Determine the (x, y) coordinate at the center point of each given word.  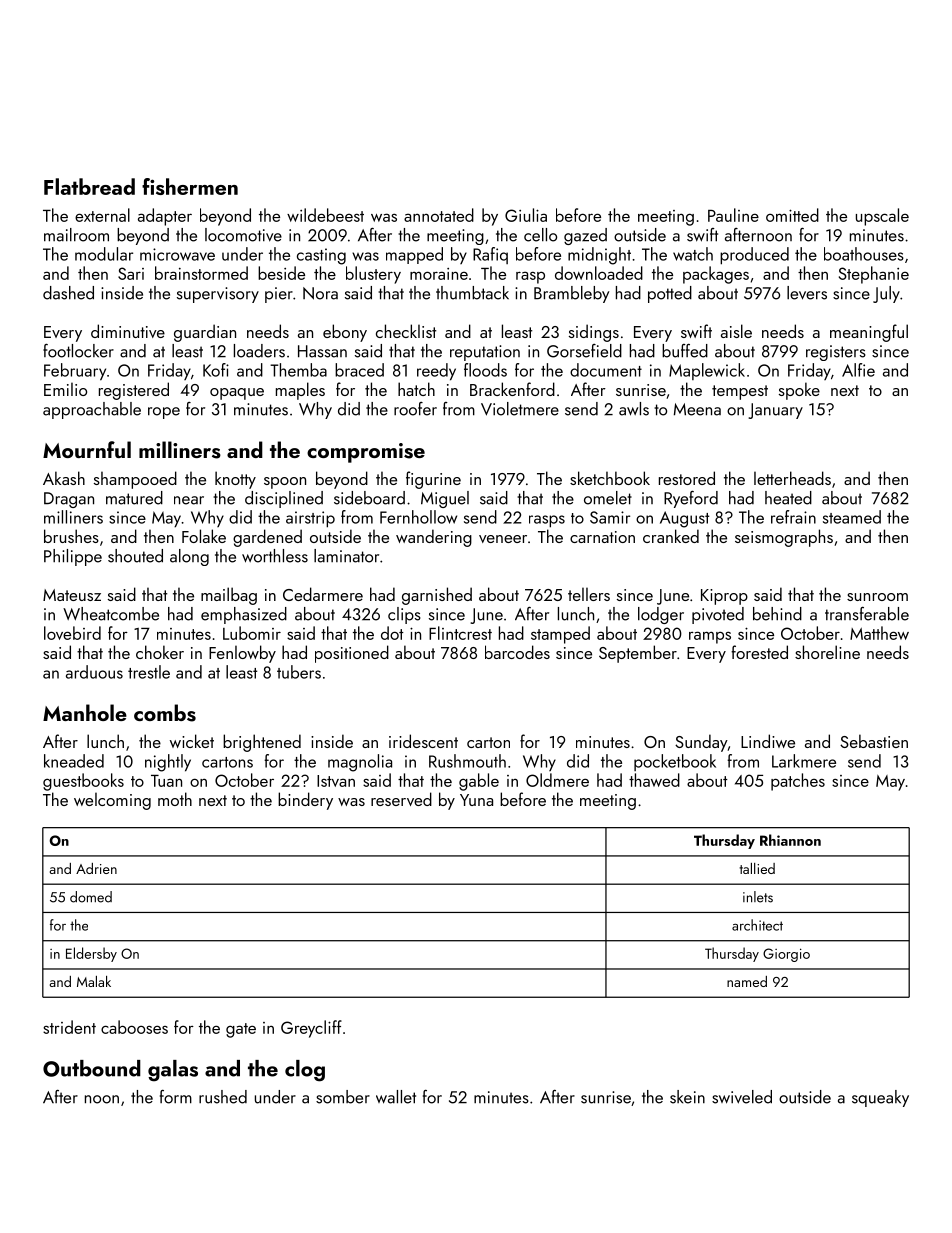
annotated (439, 215)
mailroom (76, 235)
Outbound (92, 1068)
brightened (262, 743)
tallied (757, 868)
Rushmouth (467, 761)
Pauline (733, 215)
